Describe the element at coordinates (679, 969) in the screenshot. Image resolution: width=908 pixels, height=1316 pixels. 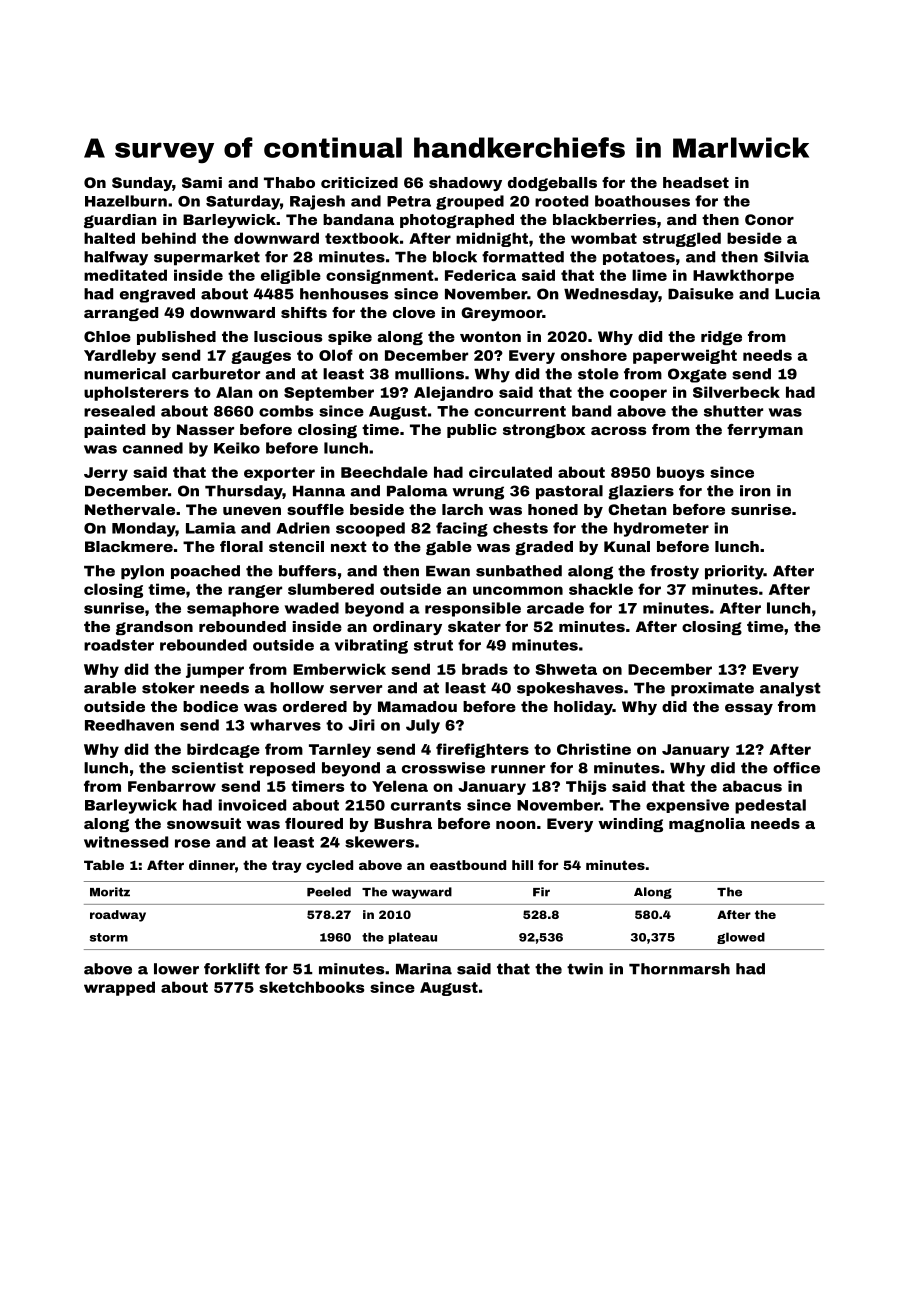
I see `Thornmarsh` at that location.
